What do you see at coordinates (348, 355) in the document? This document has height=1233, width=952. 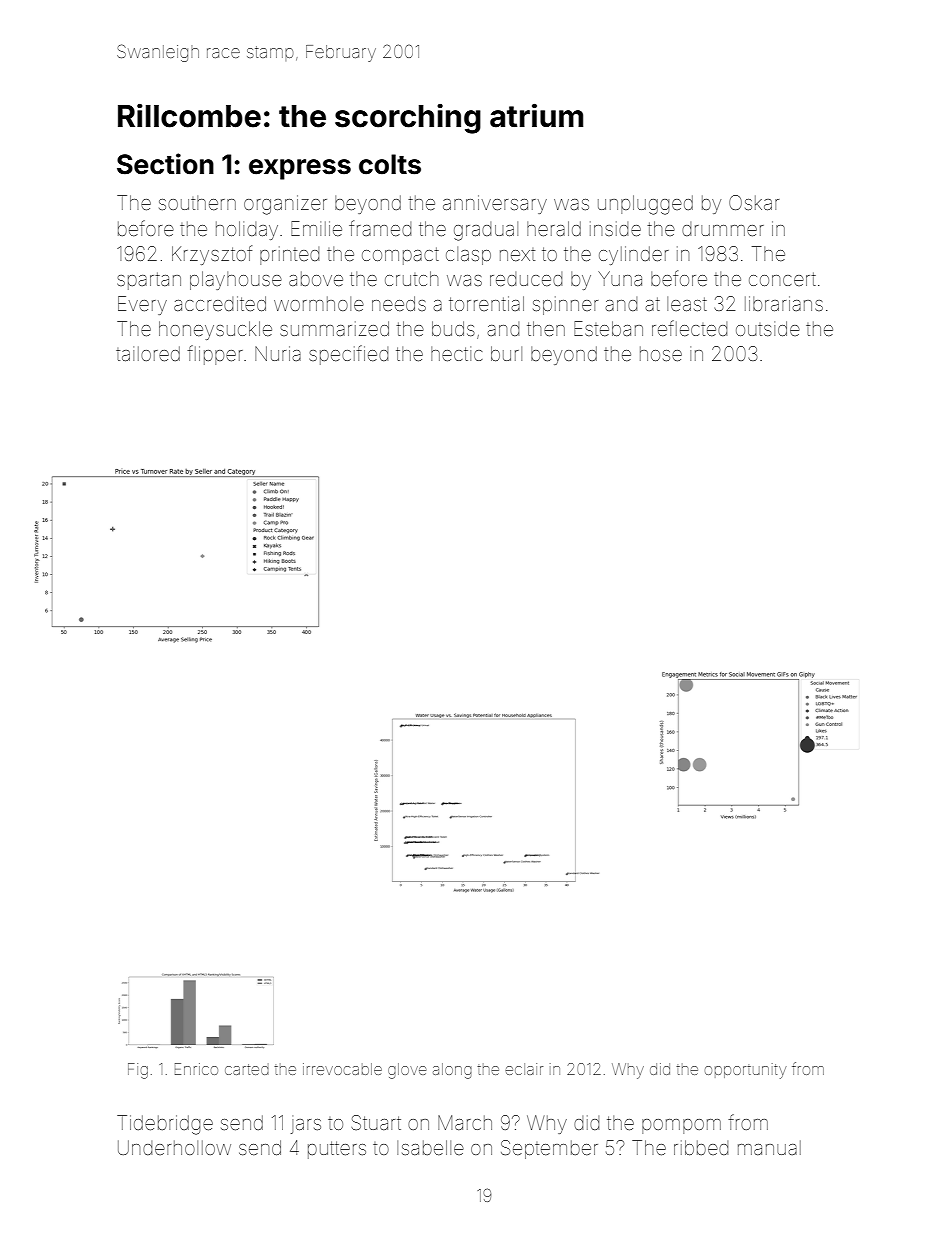 I see `specified` at bounding box center [348, 355].
